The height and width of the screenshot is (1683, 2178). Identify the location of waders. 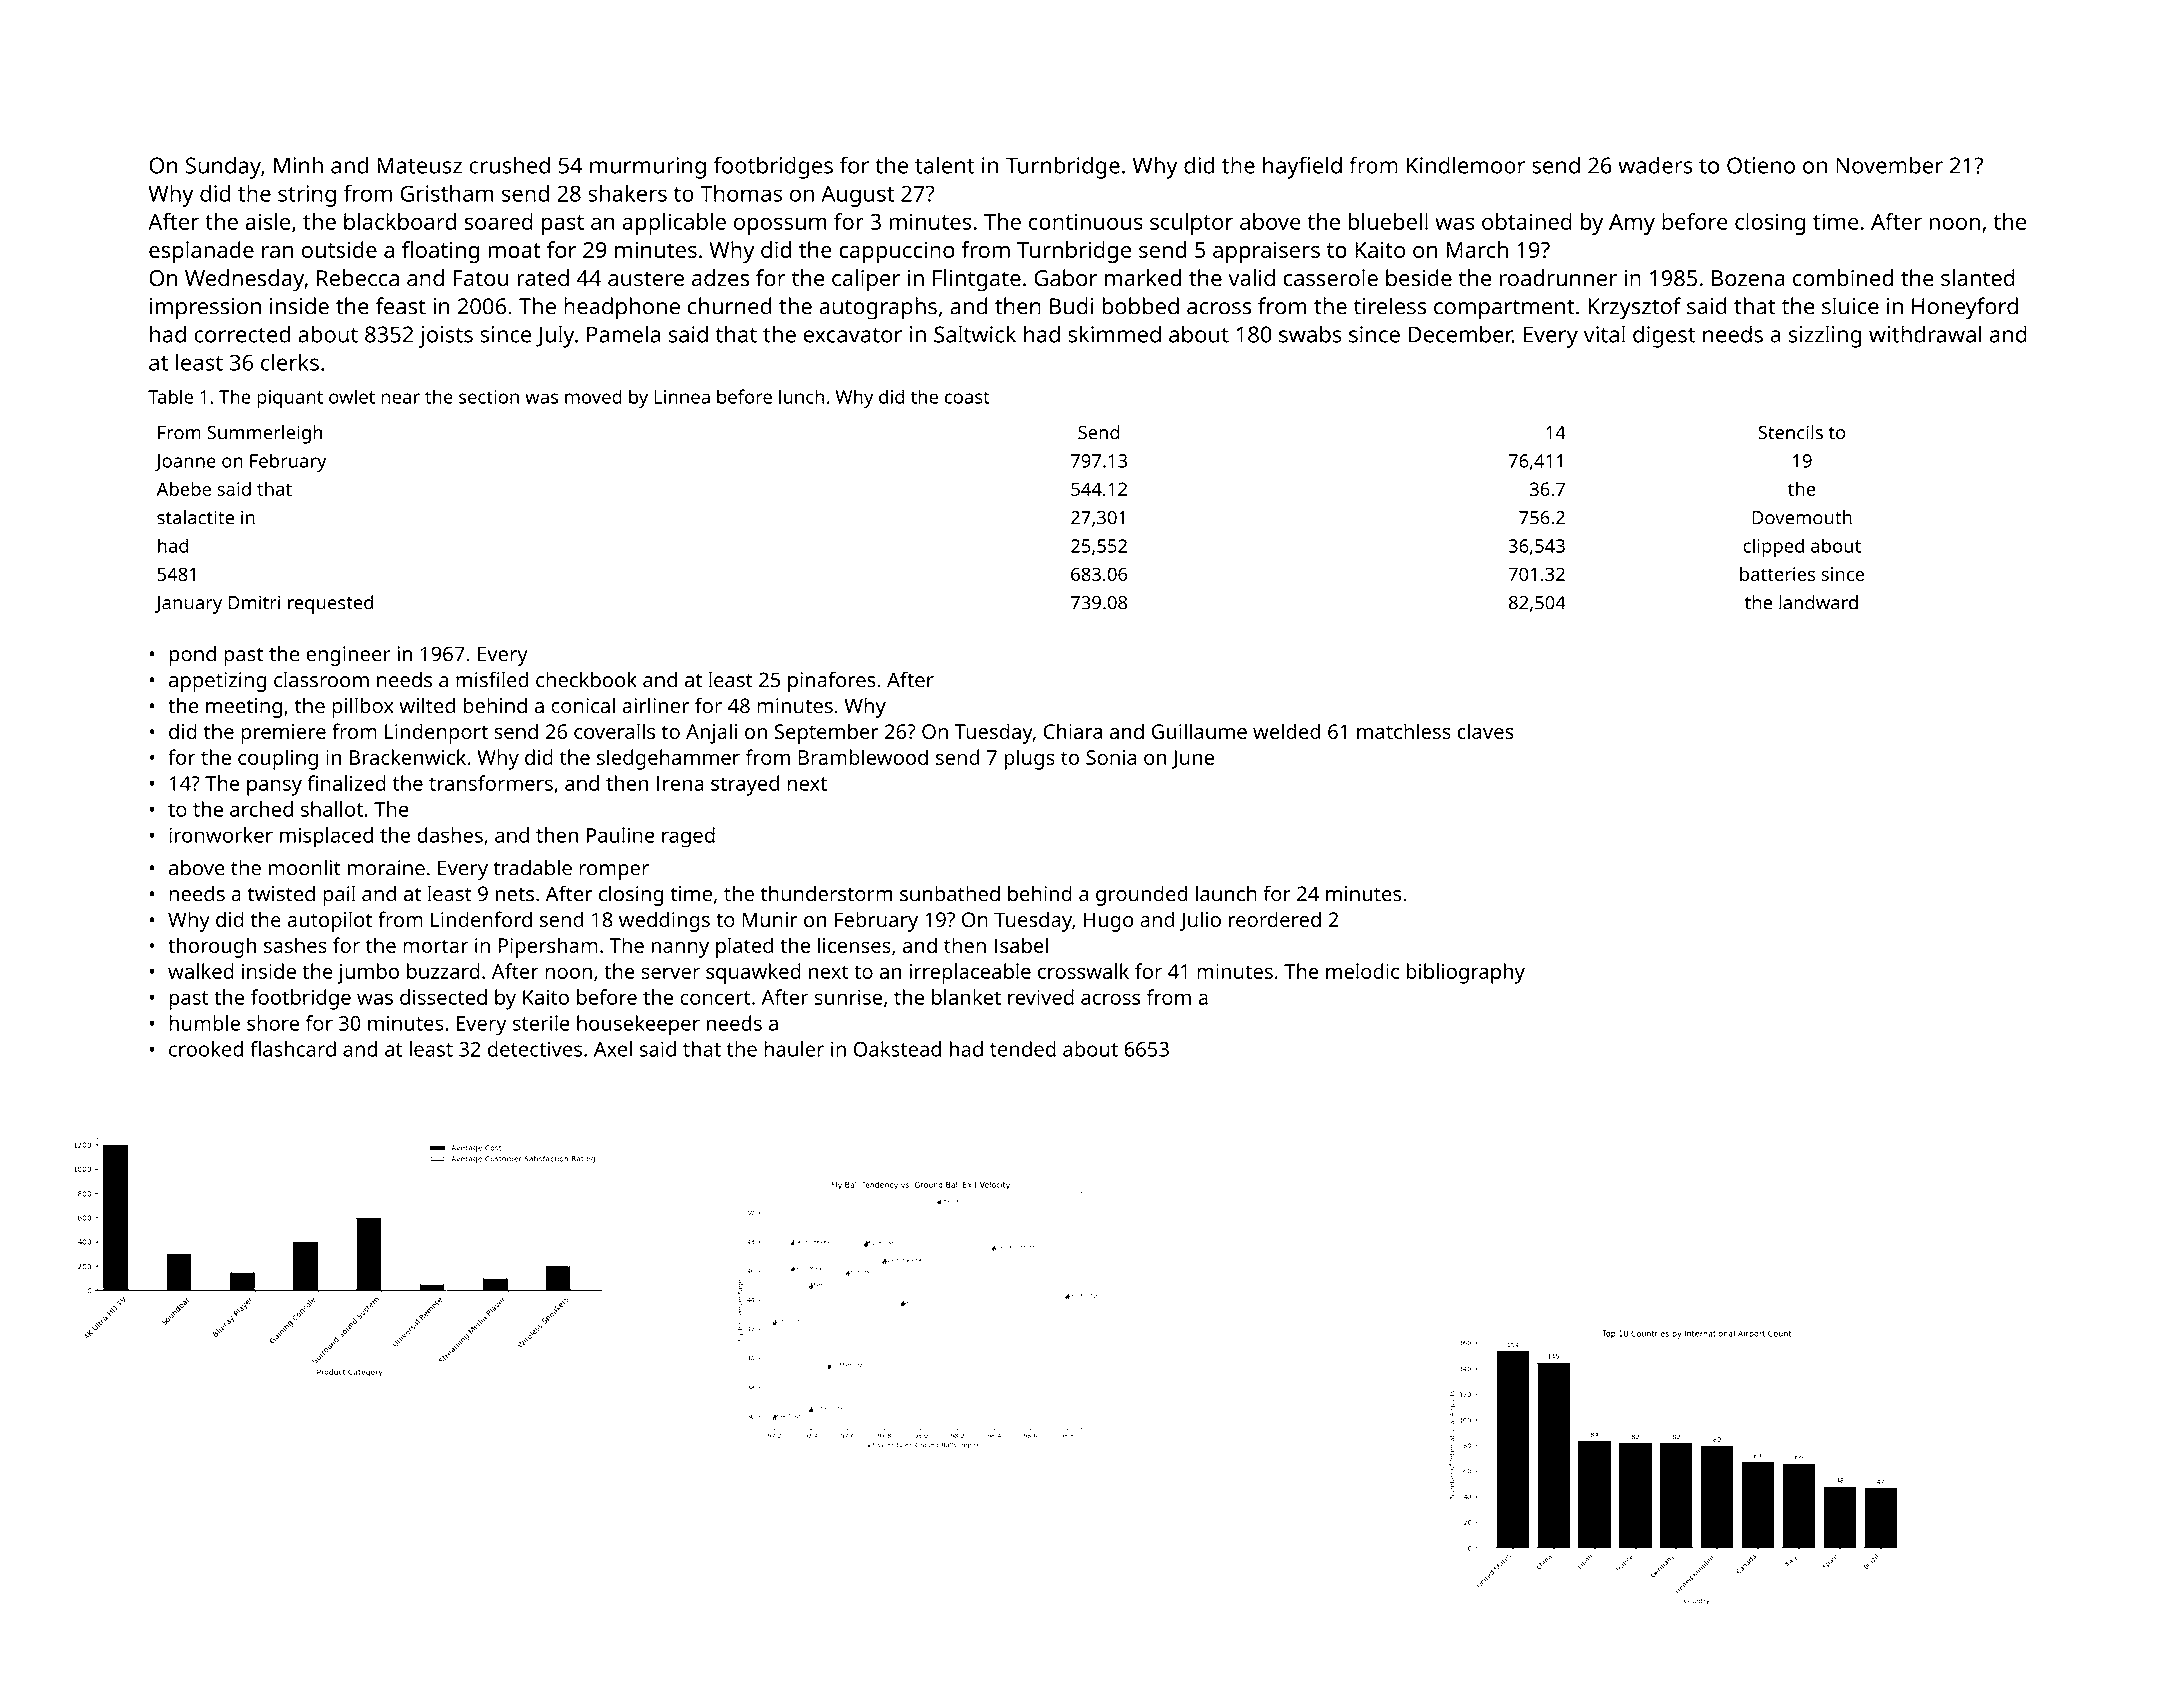
(1655, 165).
